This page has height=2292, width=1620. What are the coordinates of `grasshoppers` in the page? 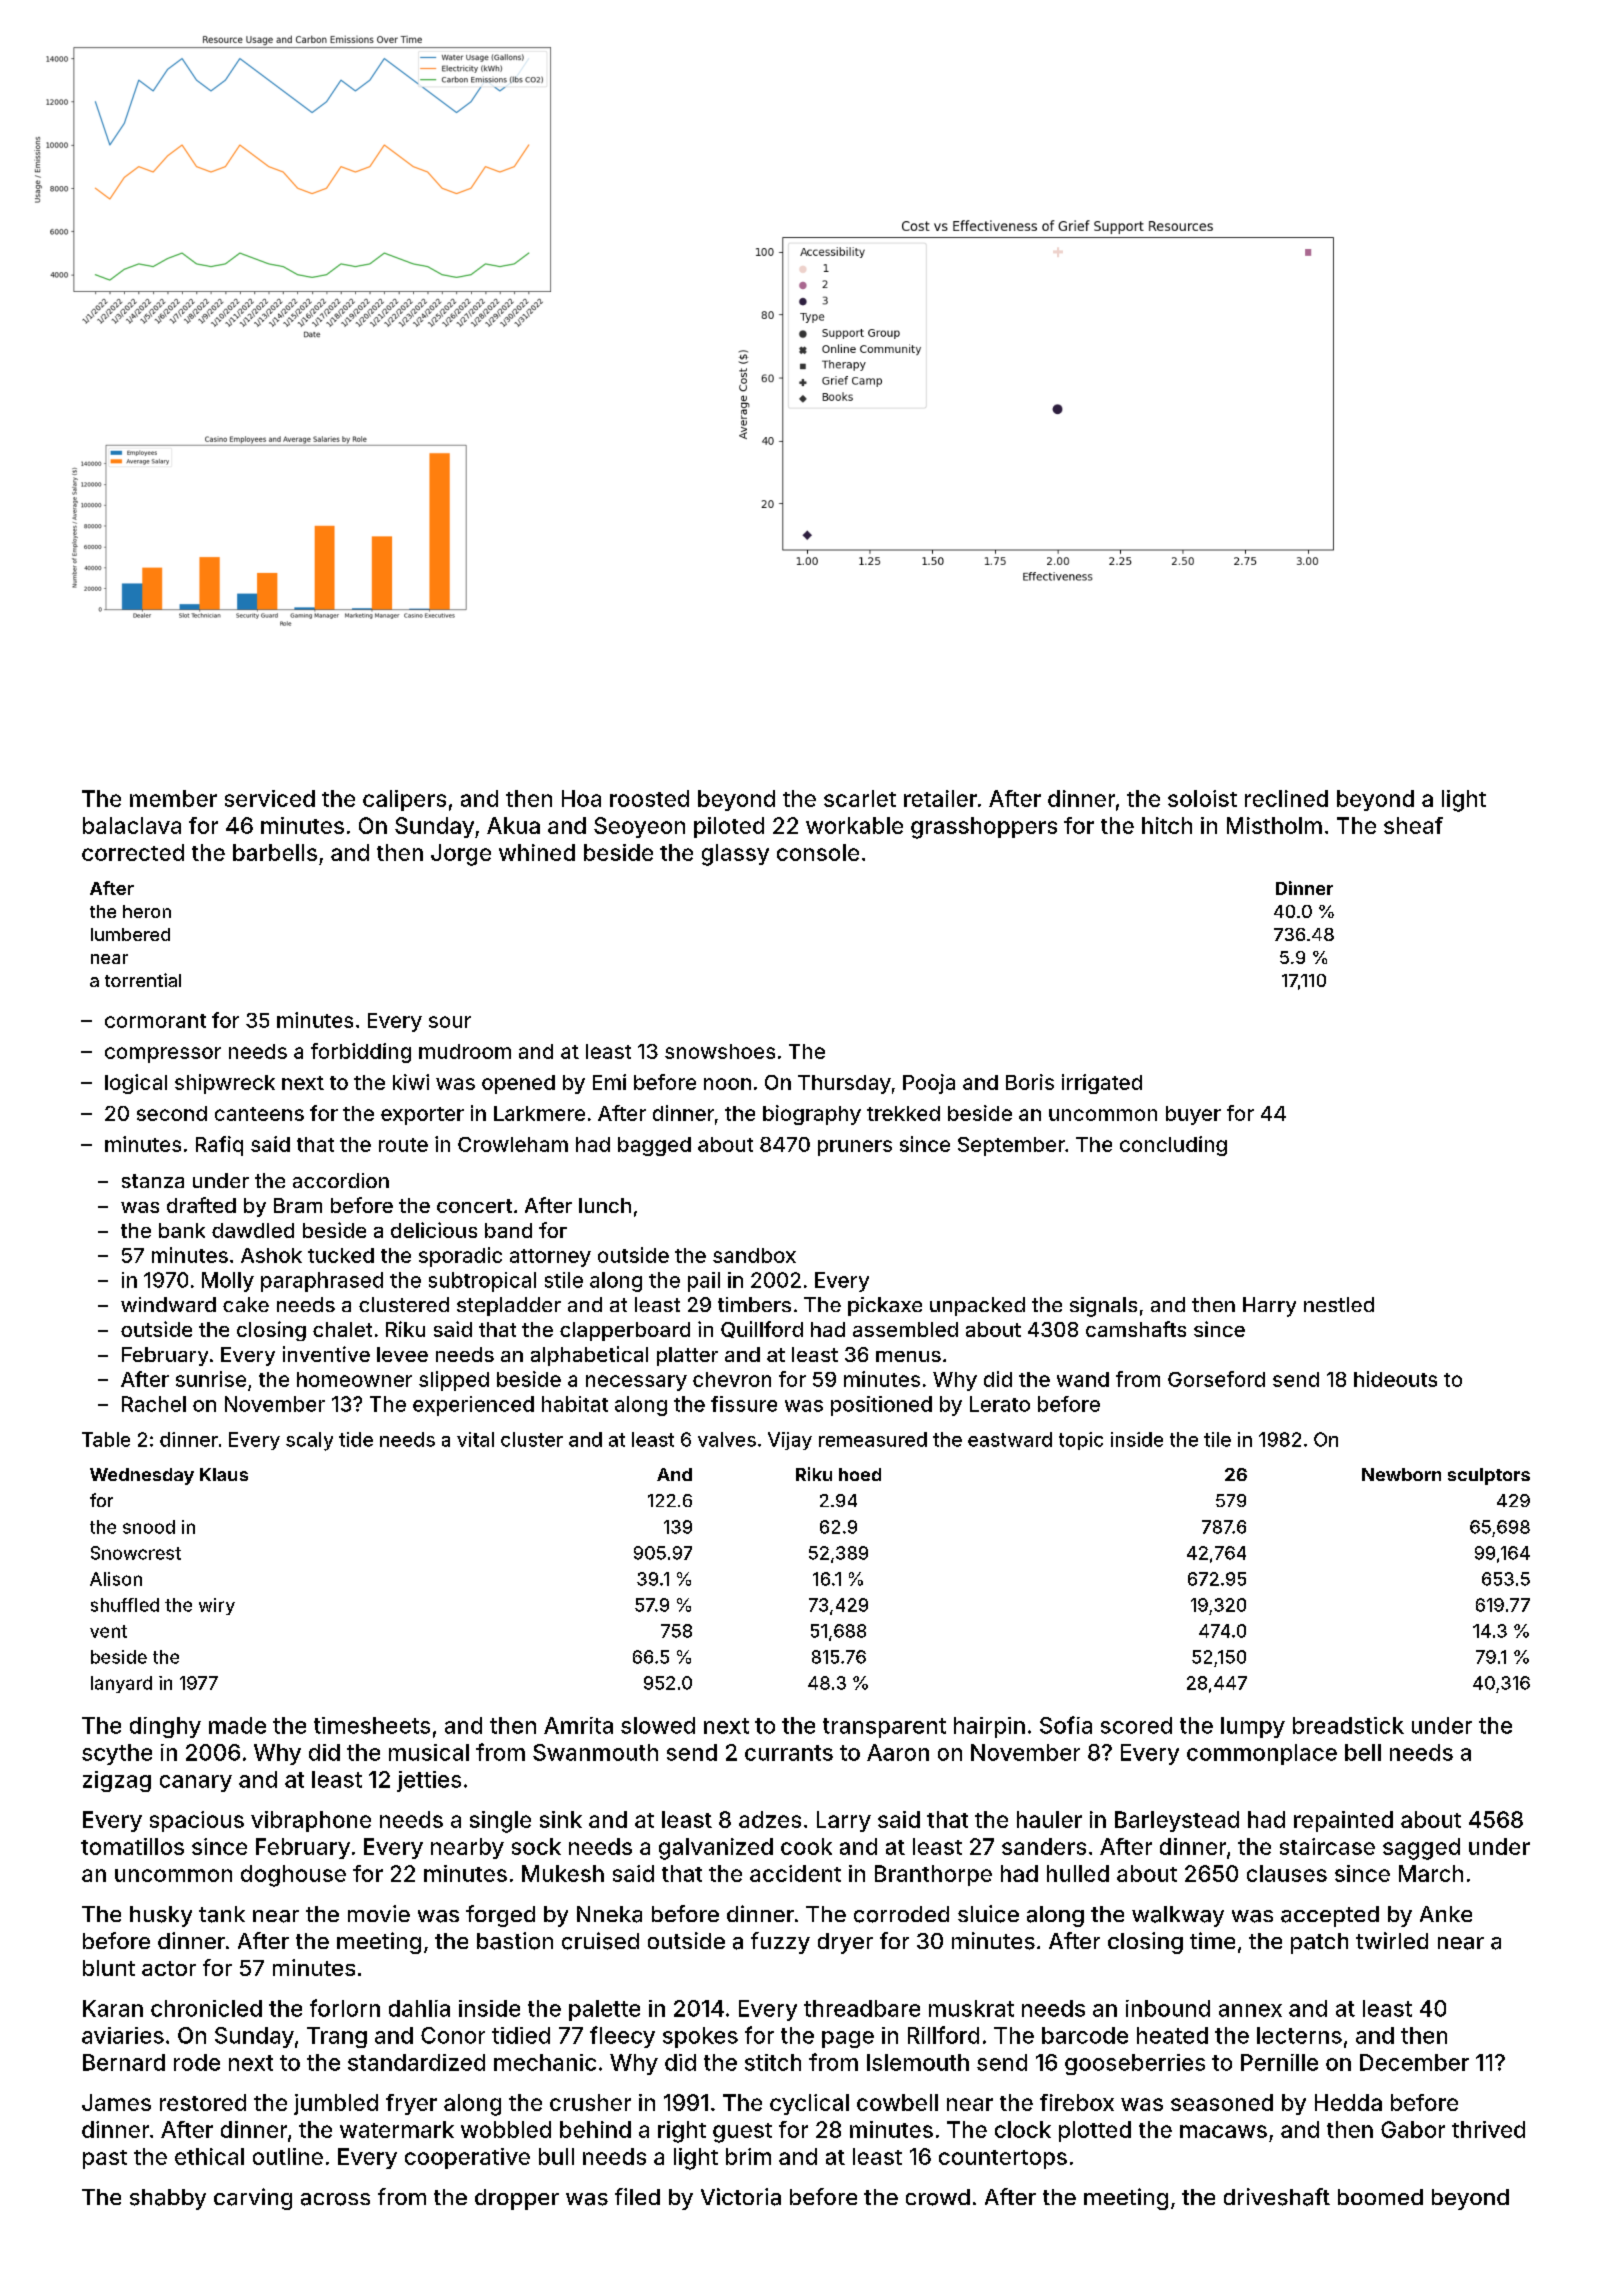 It's located at (984, 828).
